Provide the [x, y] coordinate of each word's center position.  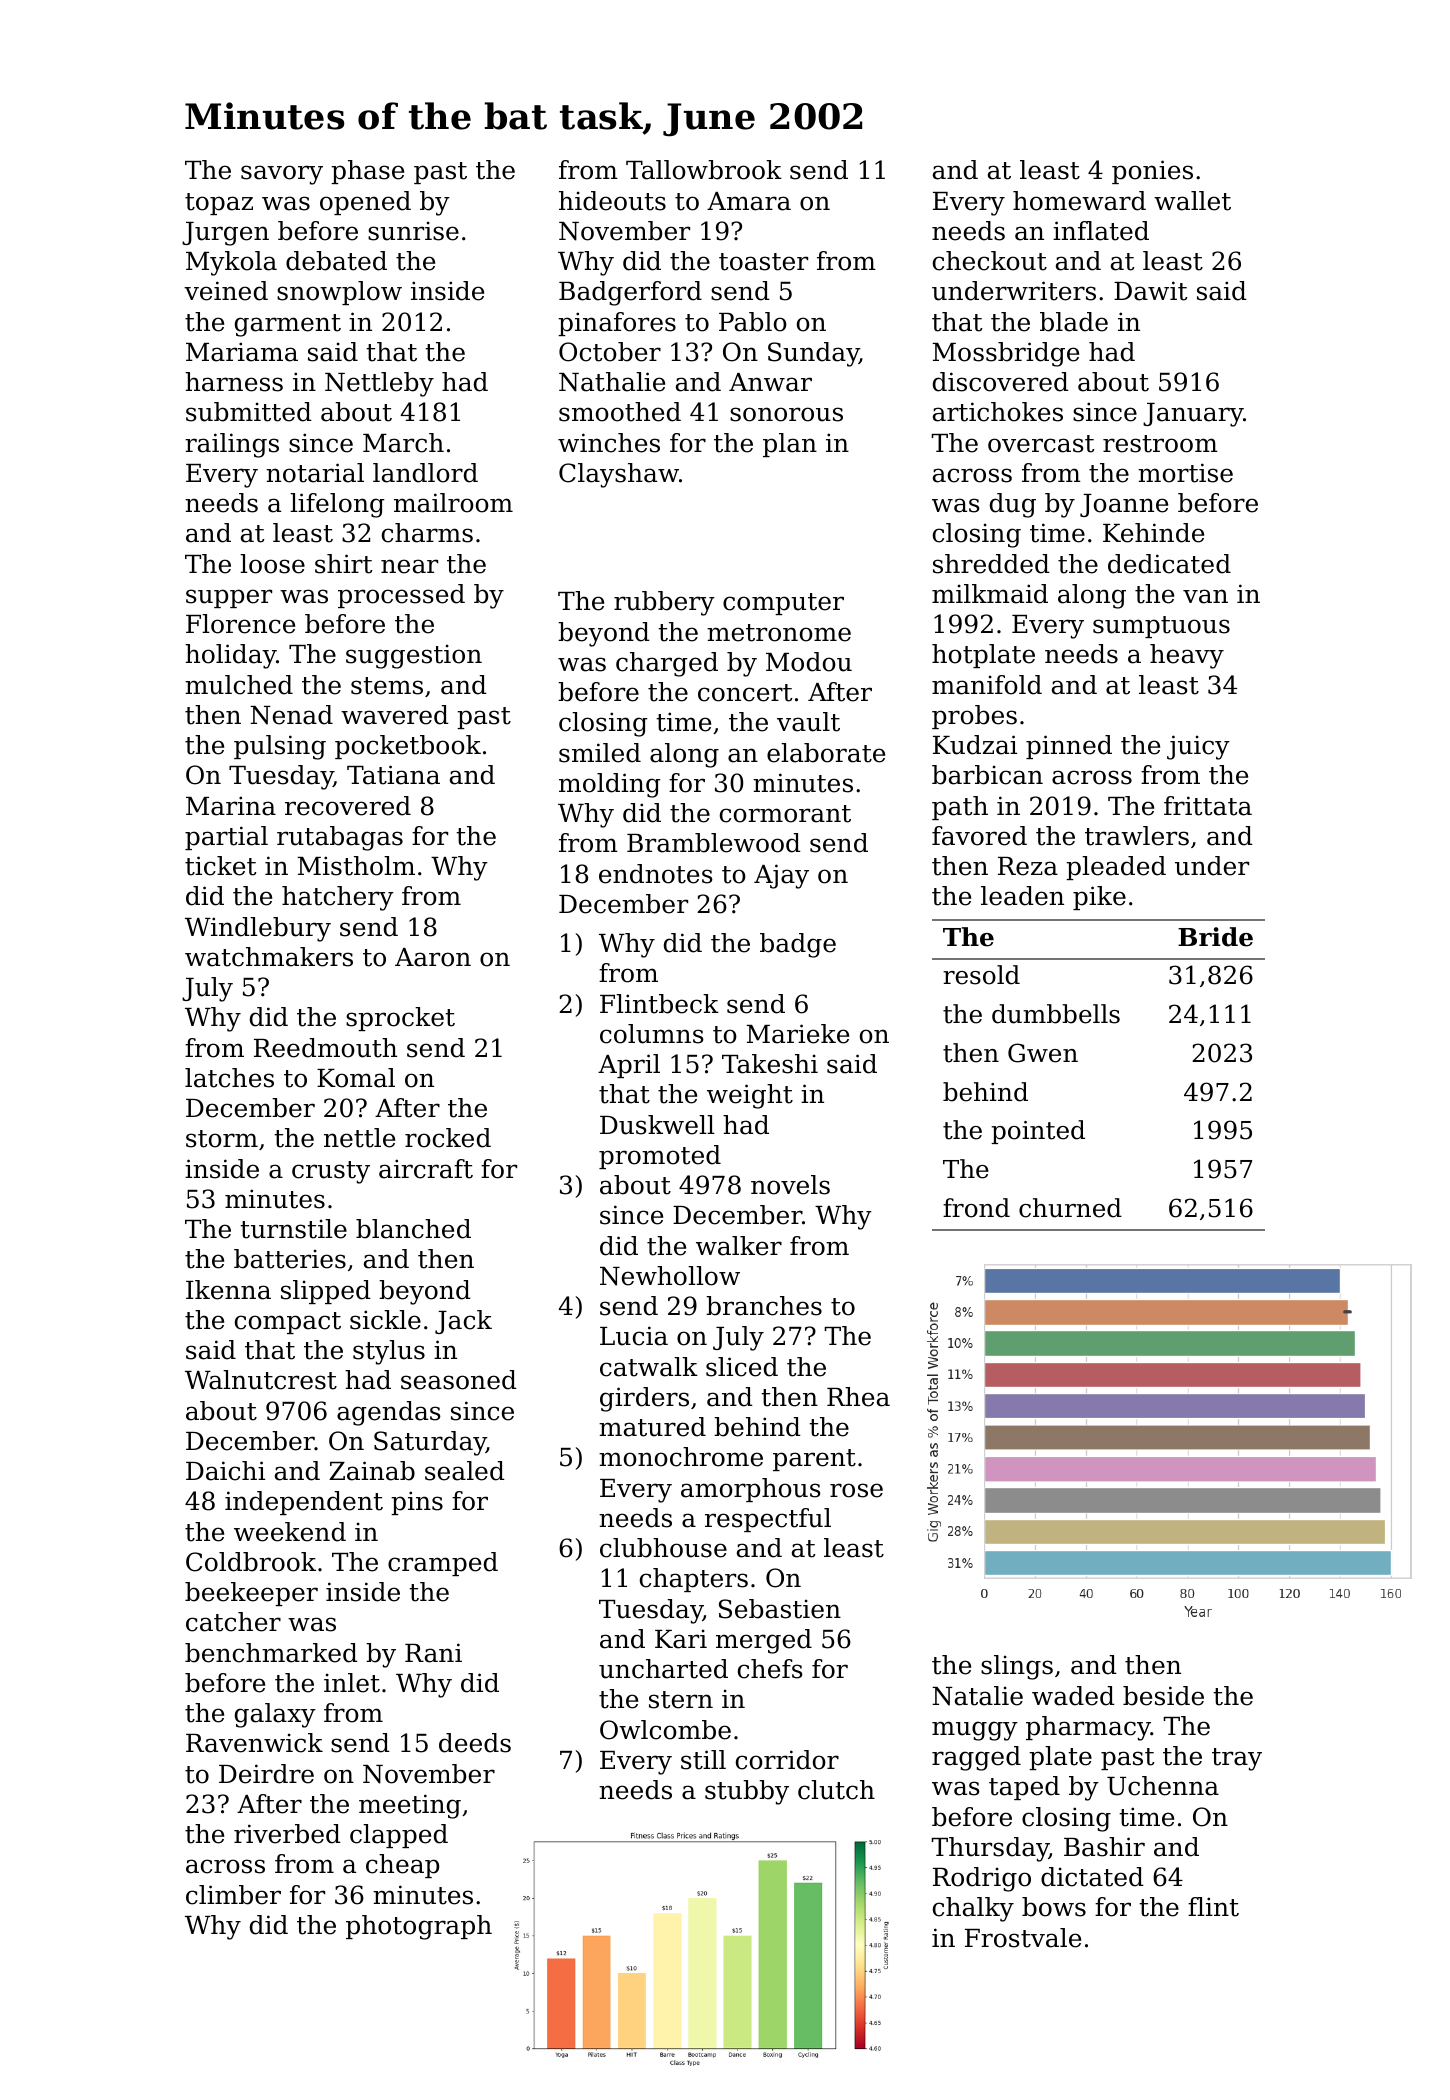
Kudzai [975, 745]
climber [233, 1895]
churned [1070, 1208]
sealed [465, 1471]
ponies [1152, 172]
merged [764, 1641]
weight [750, 1096]
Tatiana [393, 775]
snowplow [339, 293]
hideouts [612, 201]
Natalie [977, 1696]
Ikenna [228, 1290]
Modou [809, 662]
